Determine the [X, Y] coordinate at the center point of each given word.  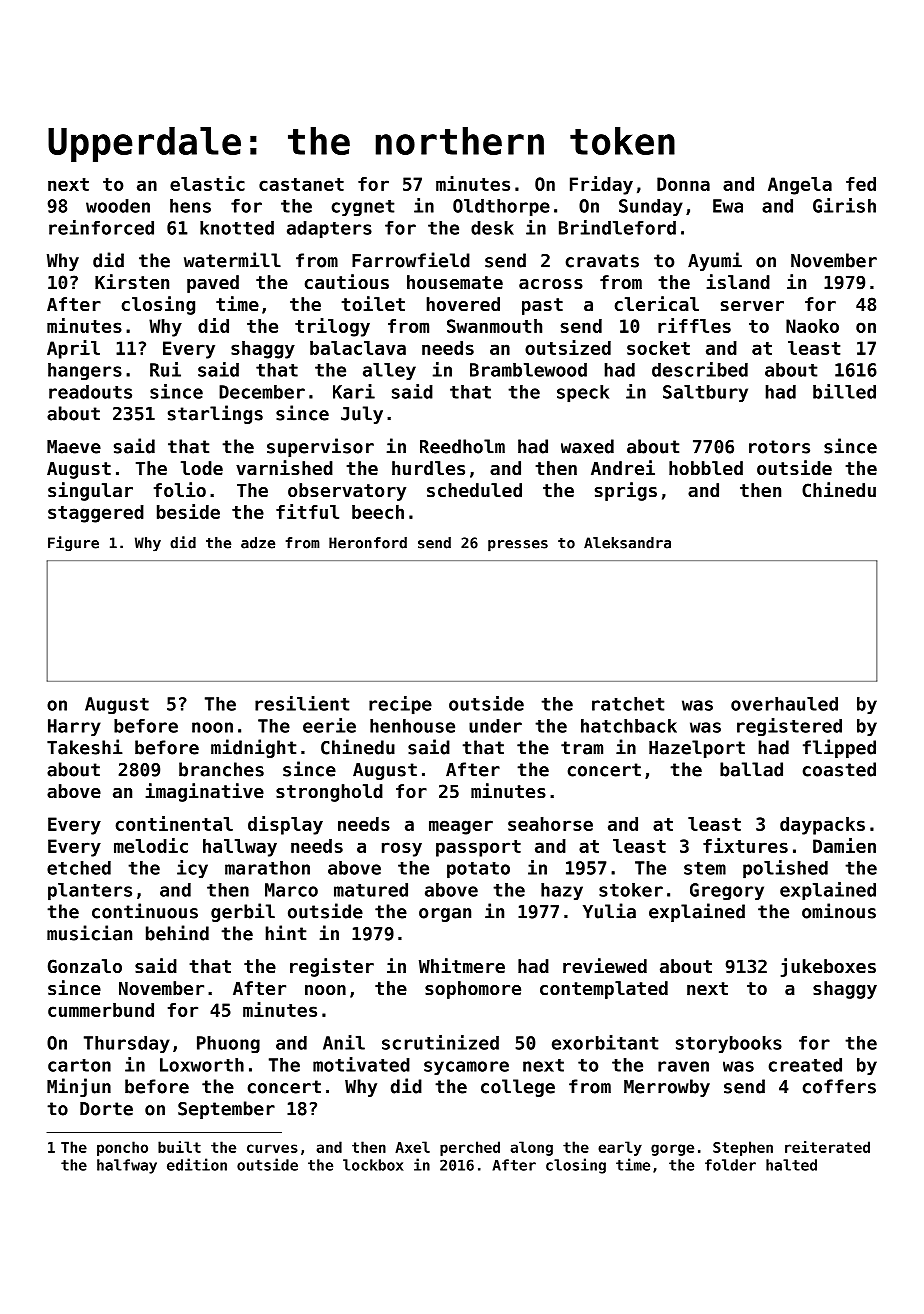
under [495, 726]
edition [197, 1164]
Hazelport [697, 749]
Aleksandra [627, 543]
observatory [347, 492]
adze [258, 543]
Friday [601, 185]
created [805, 1065]
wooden [118, 206]
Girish [844, 205]
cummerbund [101, 1010]
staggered [96, 514]
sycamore [466, 1068]
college [518, 1088]
